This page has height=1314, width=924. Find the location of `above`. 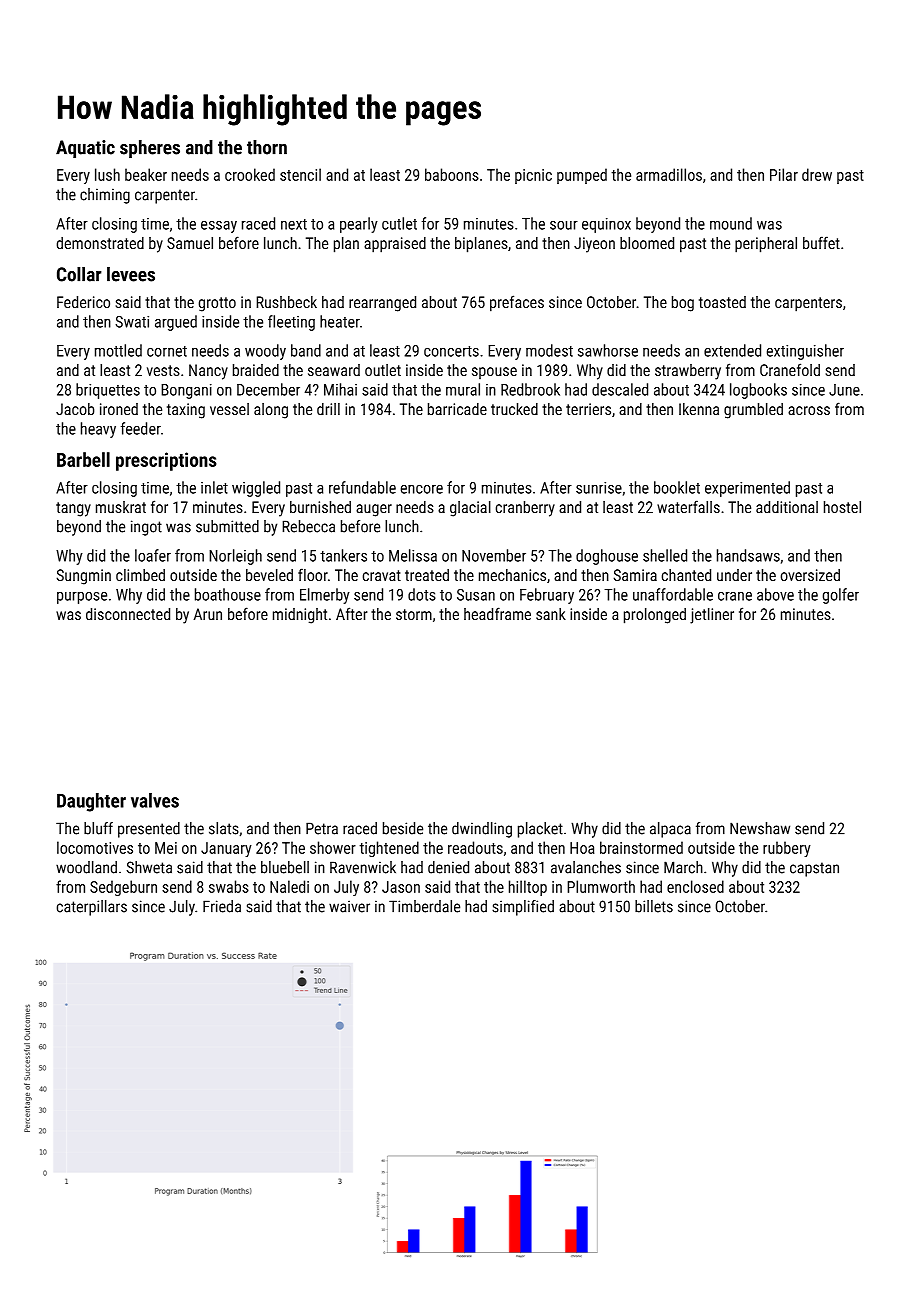

above is located at coordinates (775, 594).
